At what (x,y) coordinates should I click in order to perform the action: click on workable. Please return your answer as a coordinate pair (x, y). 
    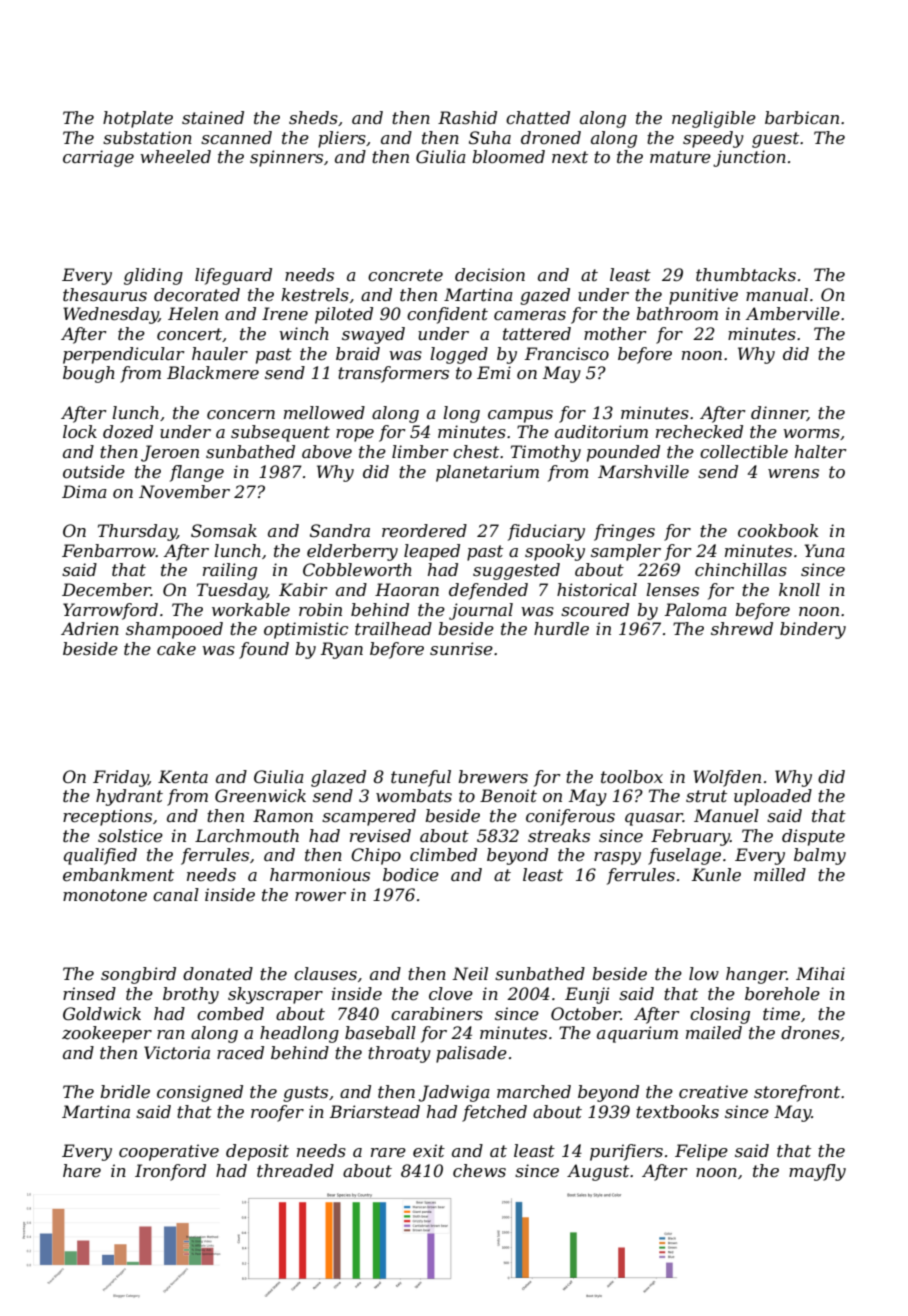
    Looking at the image, I should click on (251, 609).
